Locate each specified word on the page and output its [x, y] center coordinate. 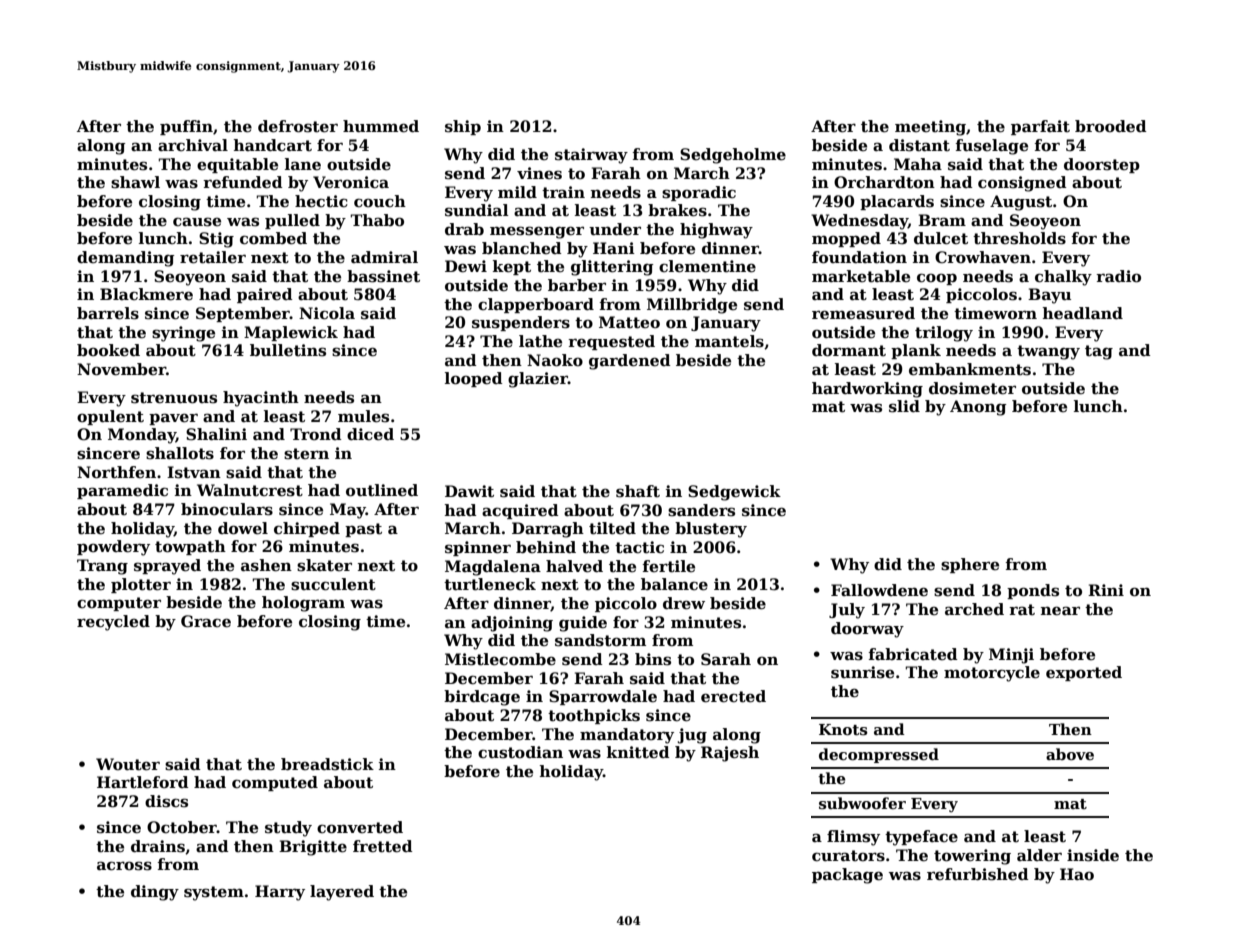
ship [463, 127]
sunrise [862, 672]
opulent [110, 417]
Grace [206, 621]
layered [342, 893]
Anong [978, 408]
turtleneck [490, 584]
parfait [1040, 127]
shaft [638, 491]
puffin [186, 127]
